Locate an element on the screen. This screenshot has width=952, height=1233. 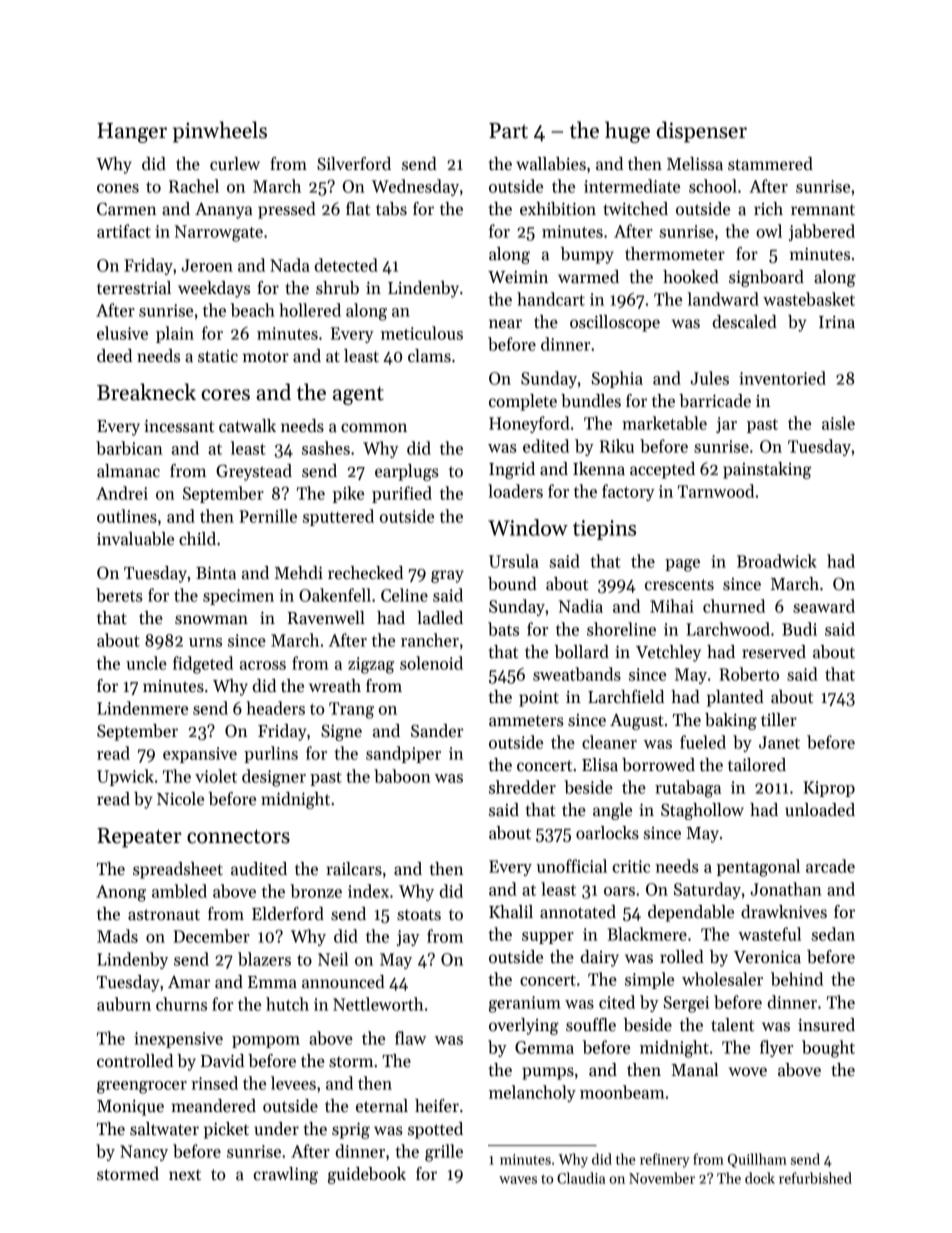
Tarnwood is located at coordinates (716, 491).
